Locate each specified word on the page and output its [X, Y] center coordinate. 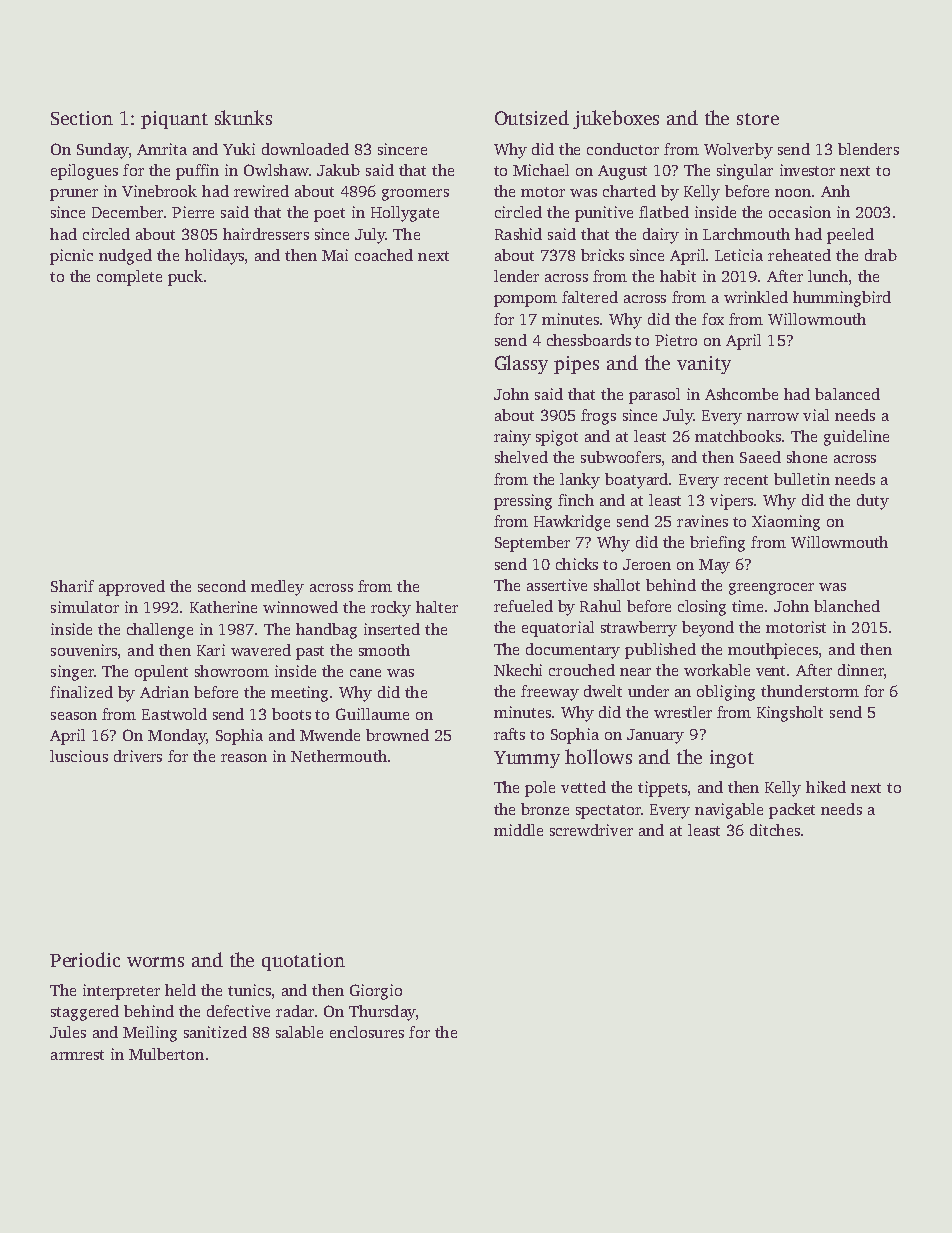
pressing [523, 502]
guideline [856, 438]
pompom [525, 301]
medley [277, 588]
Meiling [150, 1034]
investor [807, 170]
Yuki [239, 149]
